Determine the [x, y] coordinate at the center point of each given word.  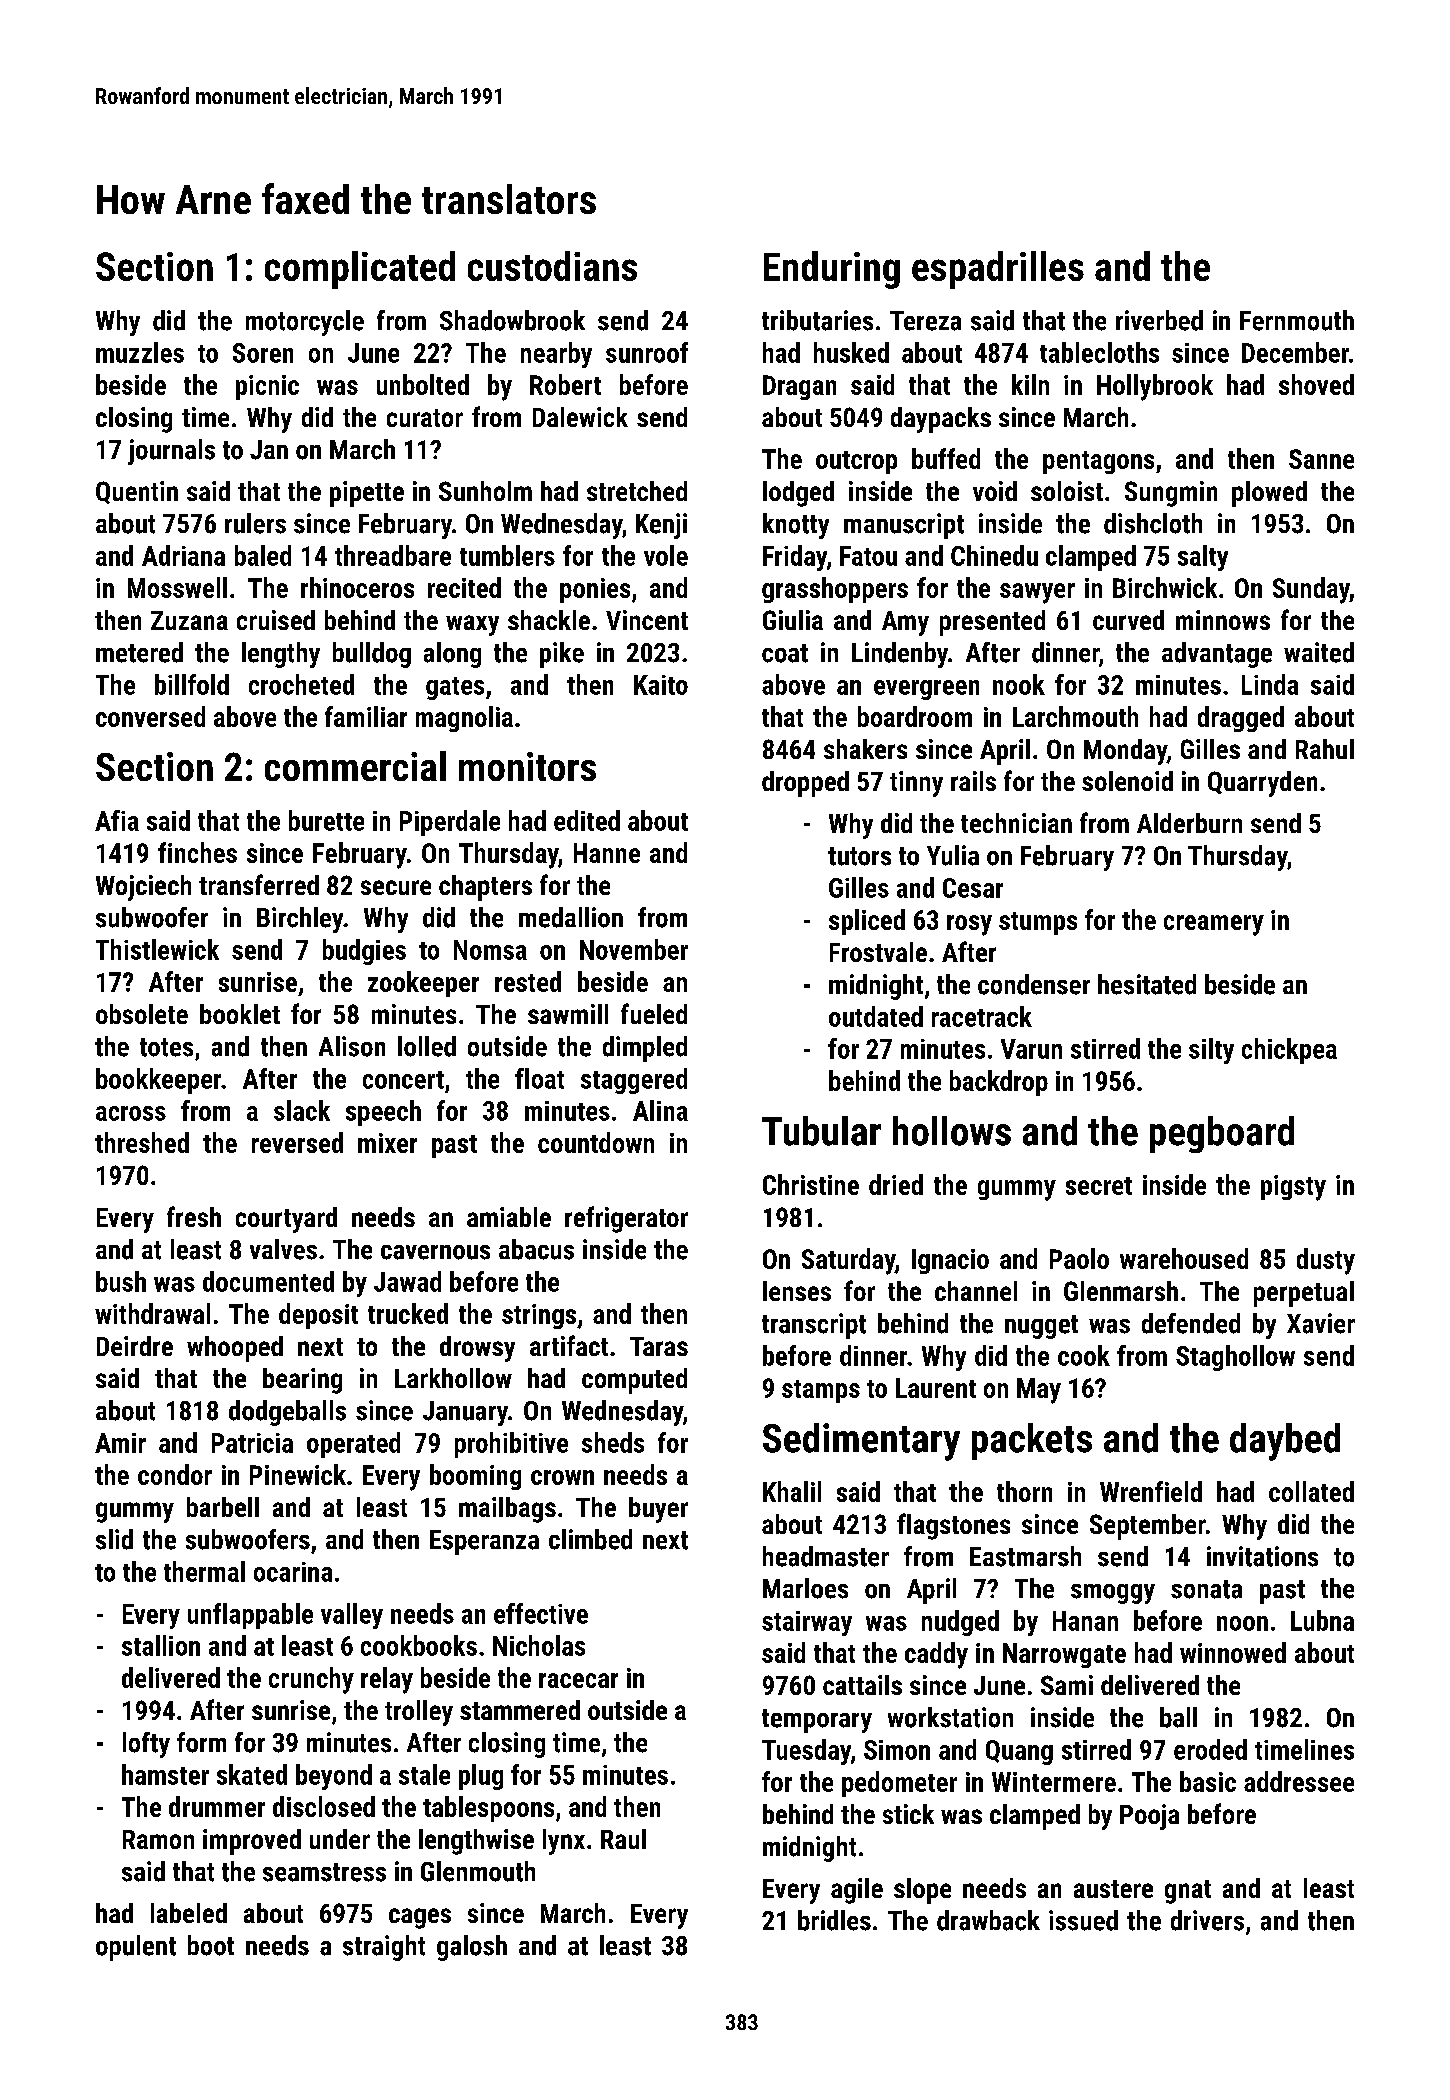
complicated [360, 270]
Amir [120, 1443]
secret [1099, 1186]
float [539, 1078]
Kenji [661, 526]
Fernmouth [1297, 320]
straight [384, 1948]
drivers [1207, 1920]
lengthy [281, 655]
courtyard [286, 1220]
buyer [658, 1510]
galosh [472, 1948]
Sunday [1311, 590]
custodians [552, 266]
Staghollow [1235, 1358]
